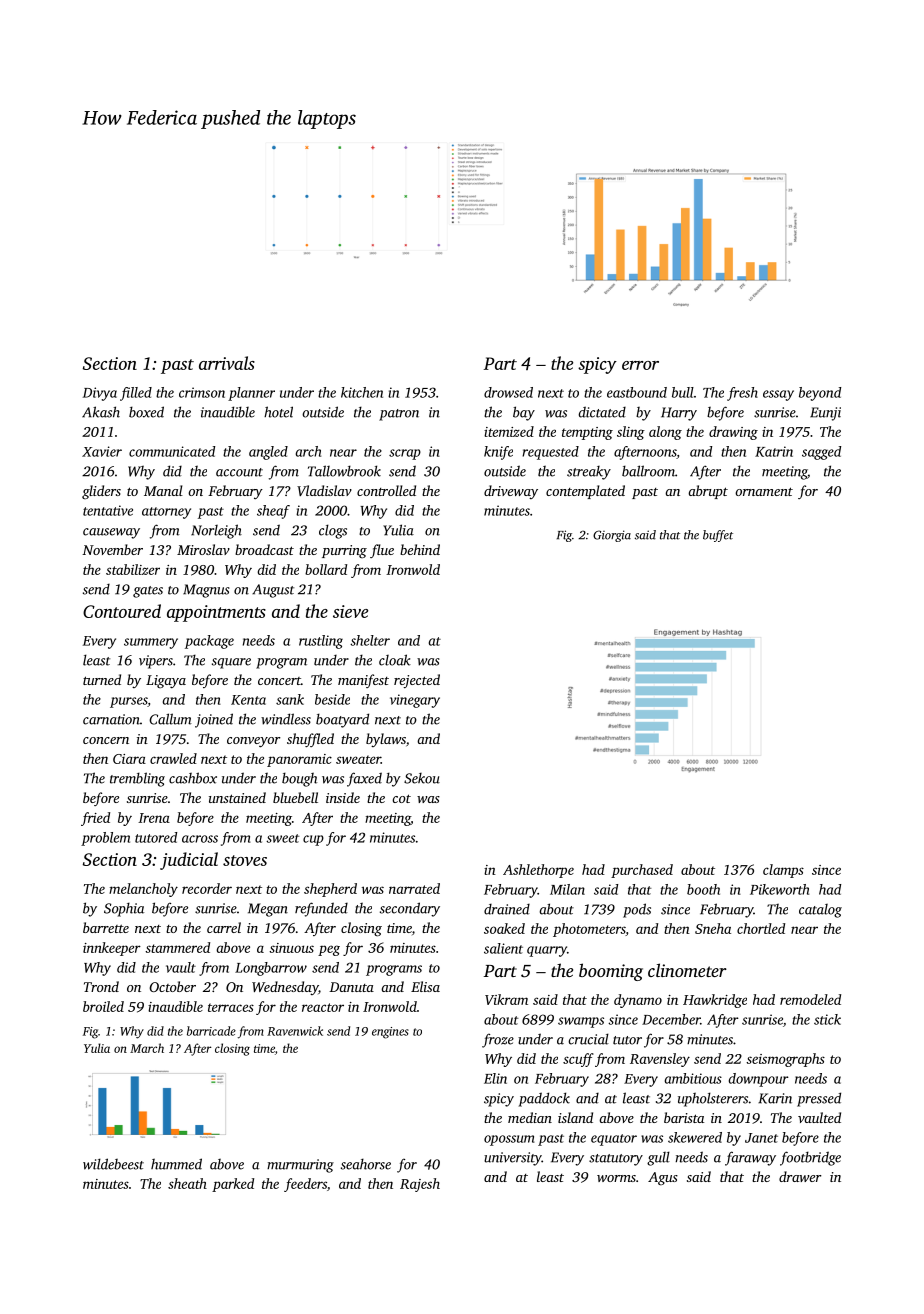 The height and width of the screenshot is (1314, 924). Describe the element at coordinates (176, 1164) in the screenshot. I see `hummed` at that location.
